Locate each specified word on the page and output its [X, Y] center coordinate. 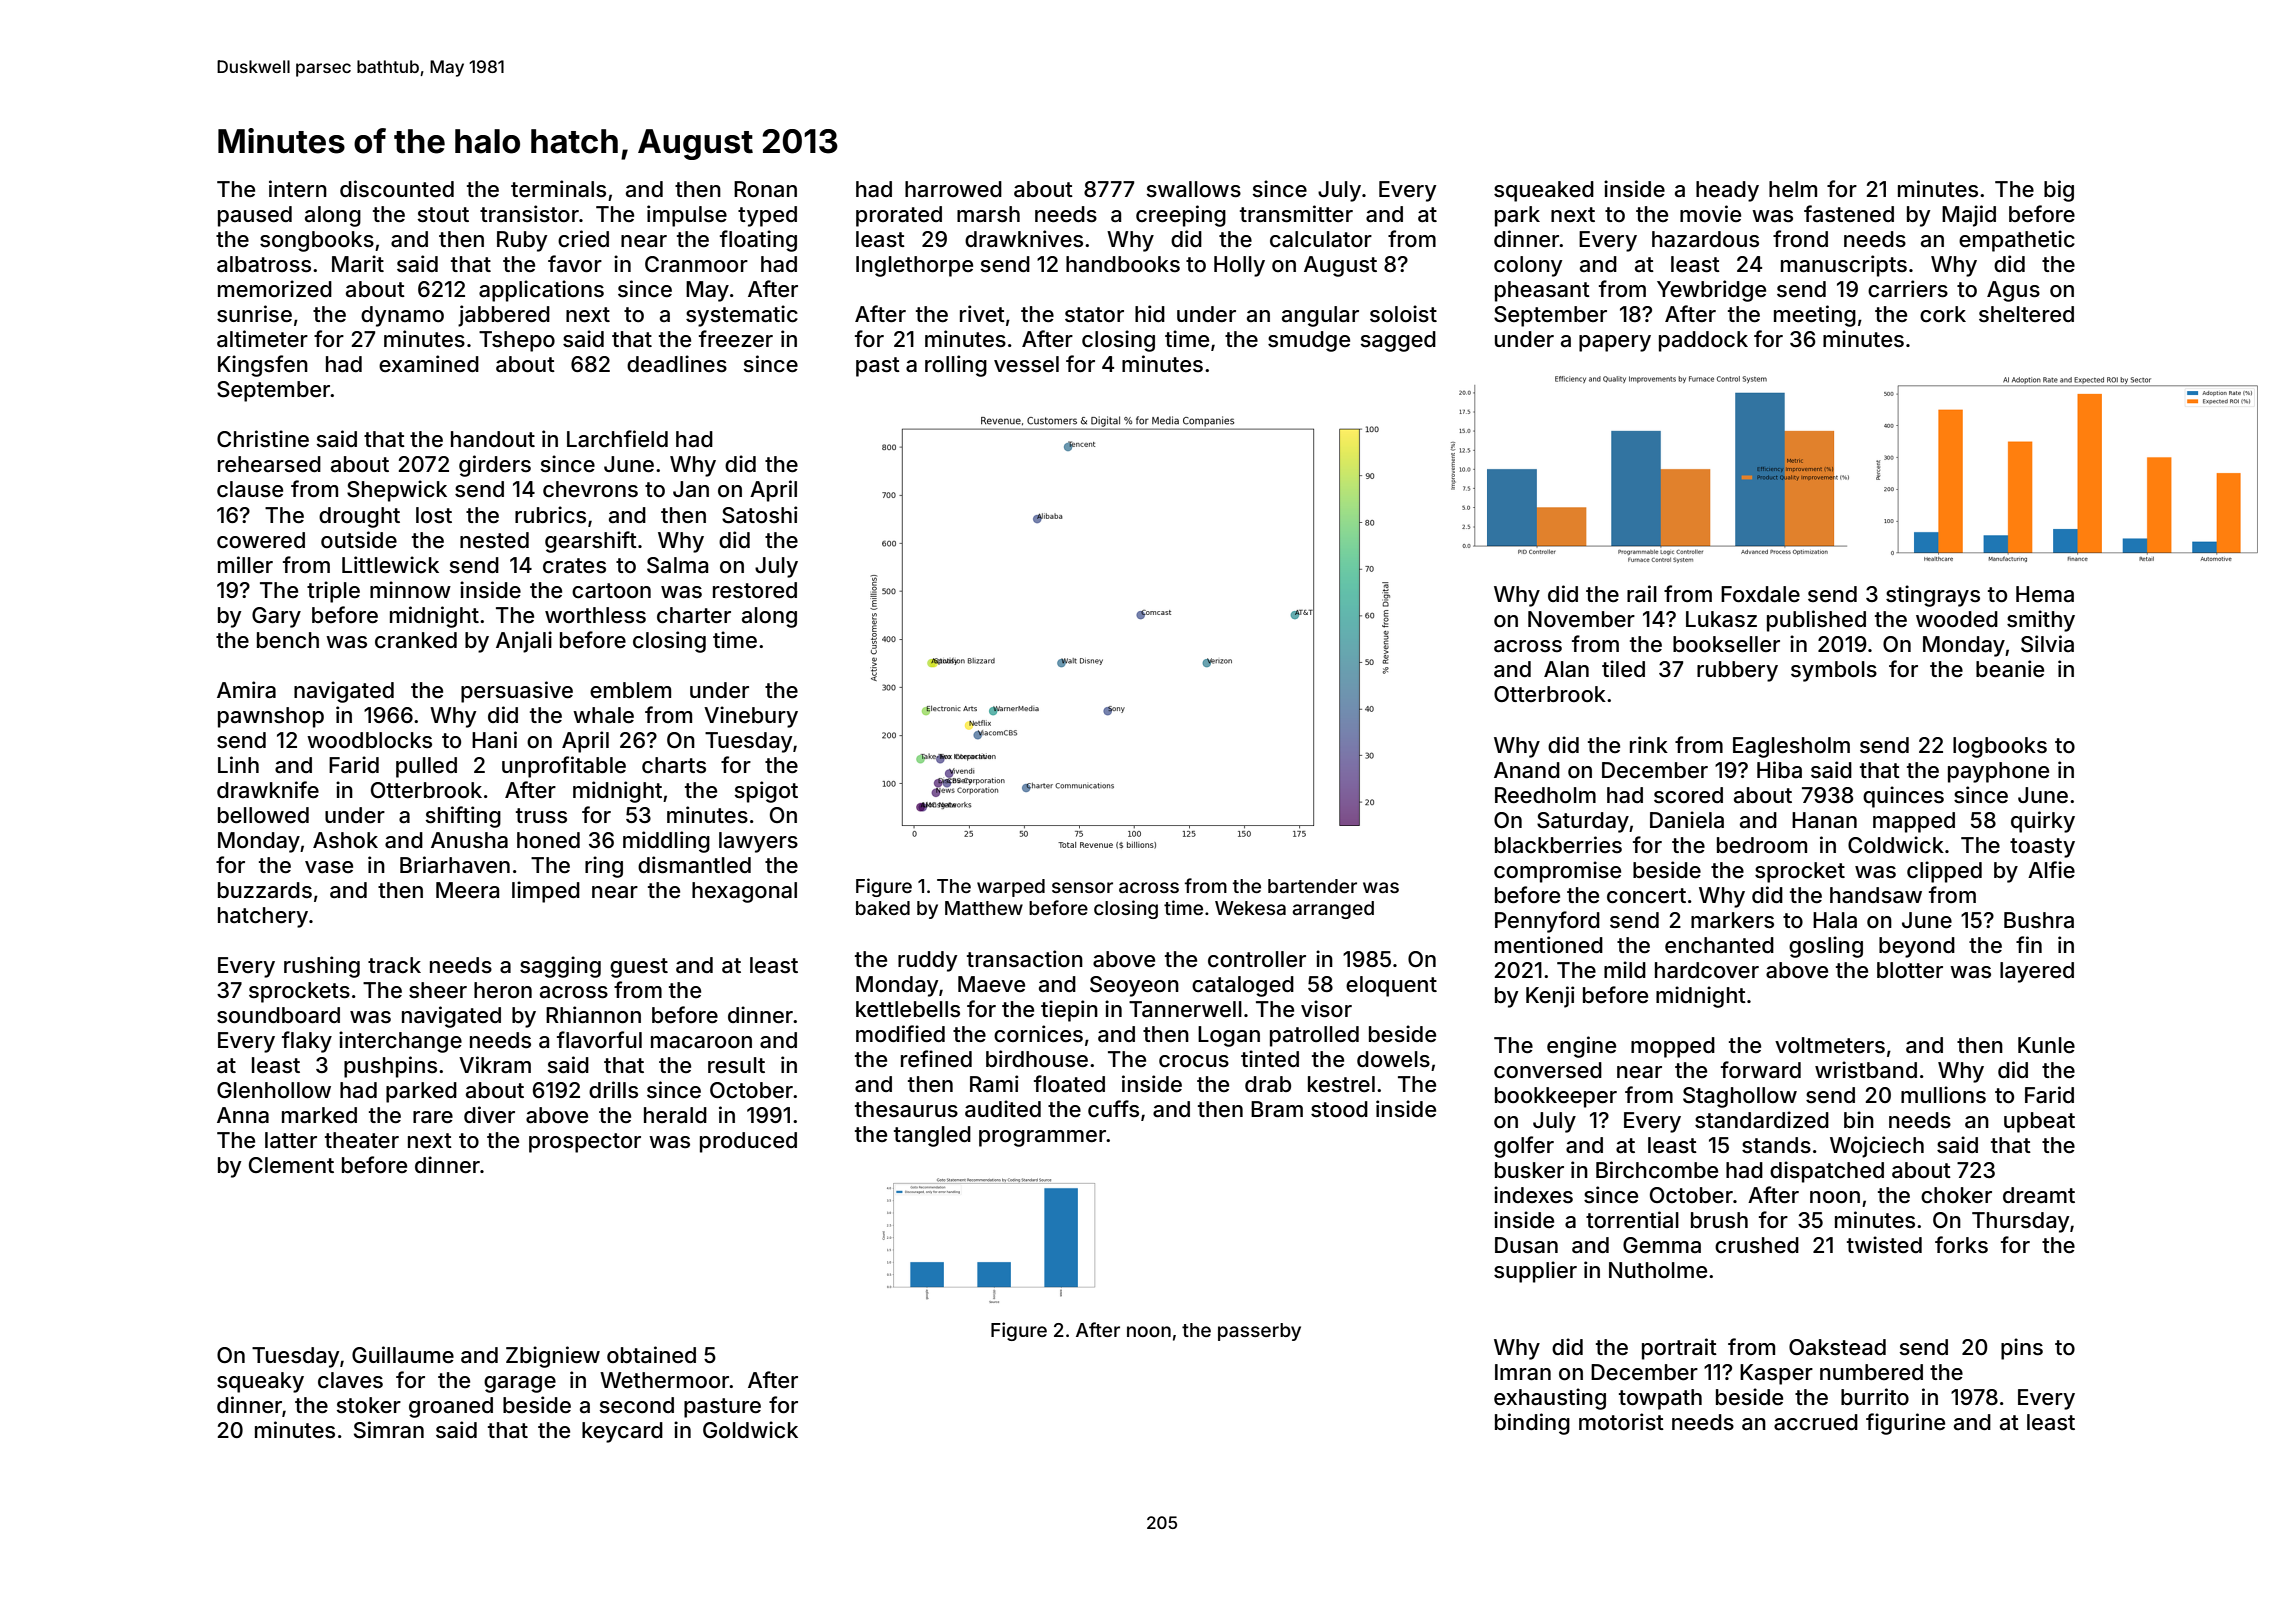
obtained [651, 1355]
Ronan [765, 189]
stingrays [1933, 596]
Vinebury [751, 717]
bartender [1312, 886]
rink [1649, 744]
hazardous [1705, 239]
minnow [410, 590]
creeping [1181, 216]
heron [503, 990]
